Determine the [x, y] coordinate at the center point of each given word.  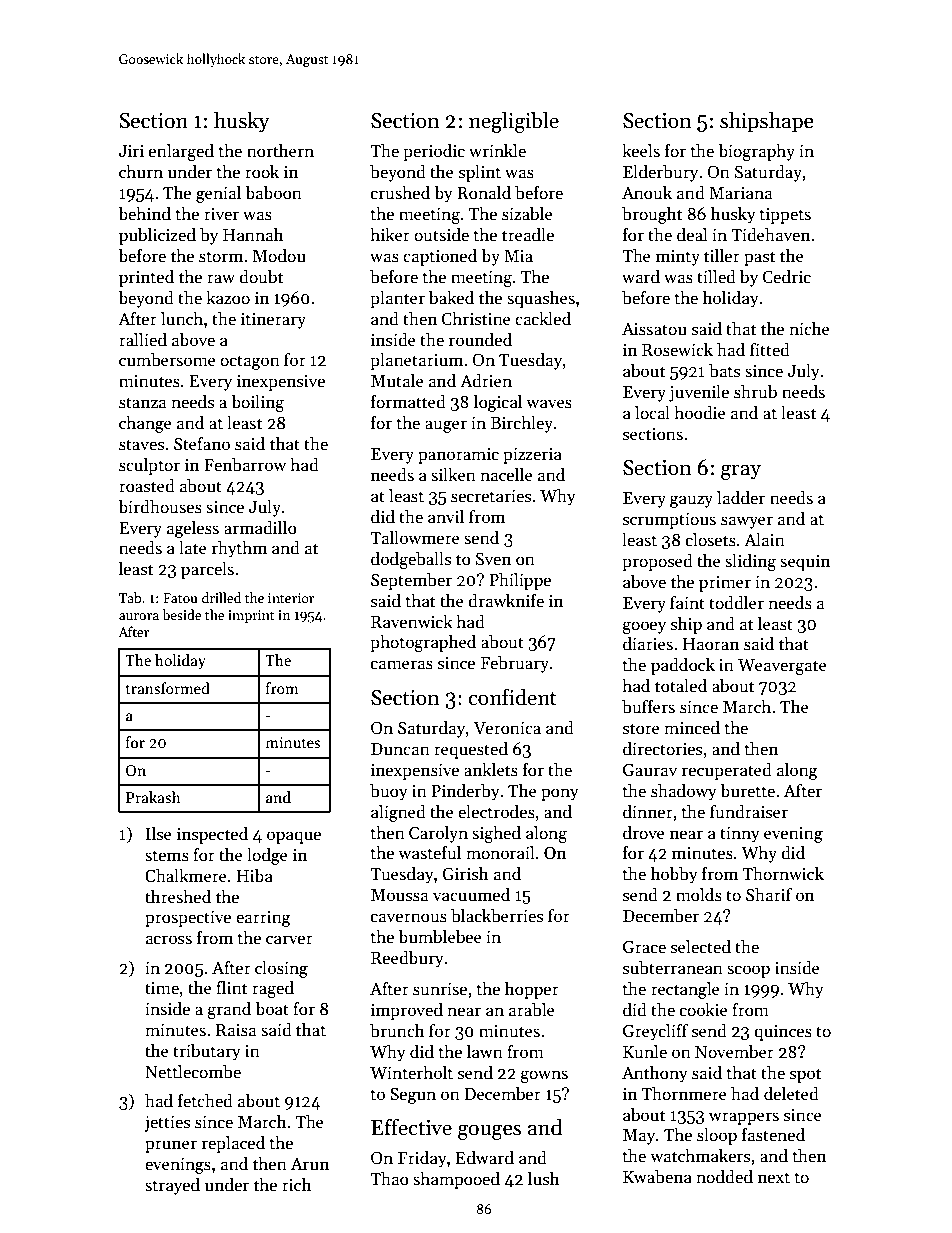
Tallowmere [415, 538]
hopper [532, 990]
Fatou [180, 598]
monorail [500, 853]
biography [756, 152]
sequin [805, 563]
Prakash [153, 797]
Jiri [131, 151]
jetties [167, 1124]
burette [747, 791]
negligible [514, 122]
